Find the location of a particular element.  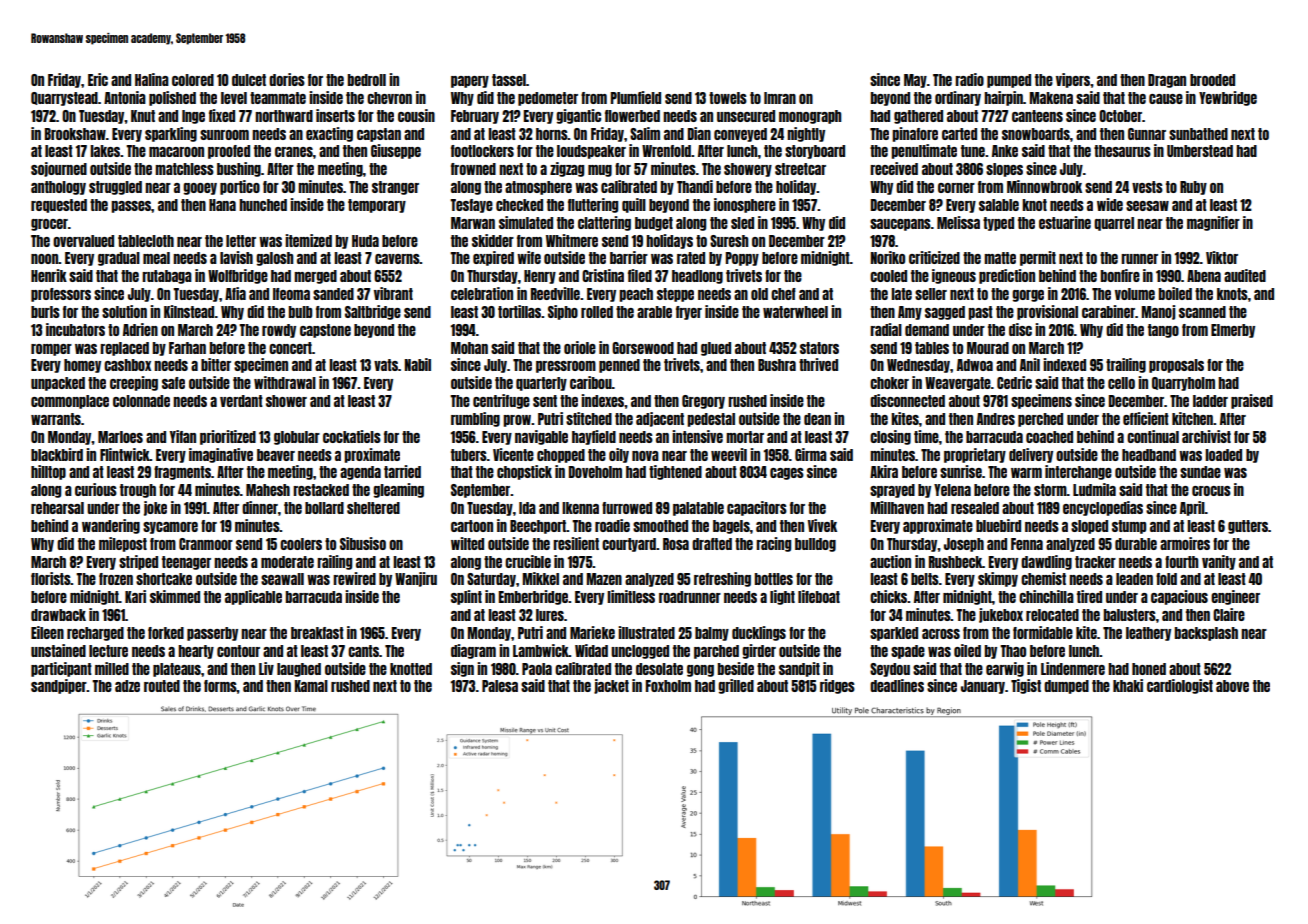

pedometer is located at coordinates (548, 99).
